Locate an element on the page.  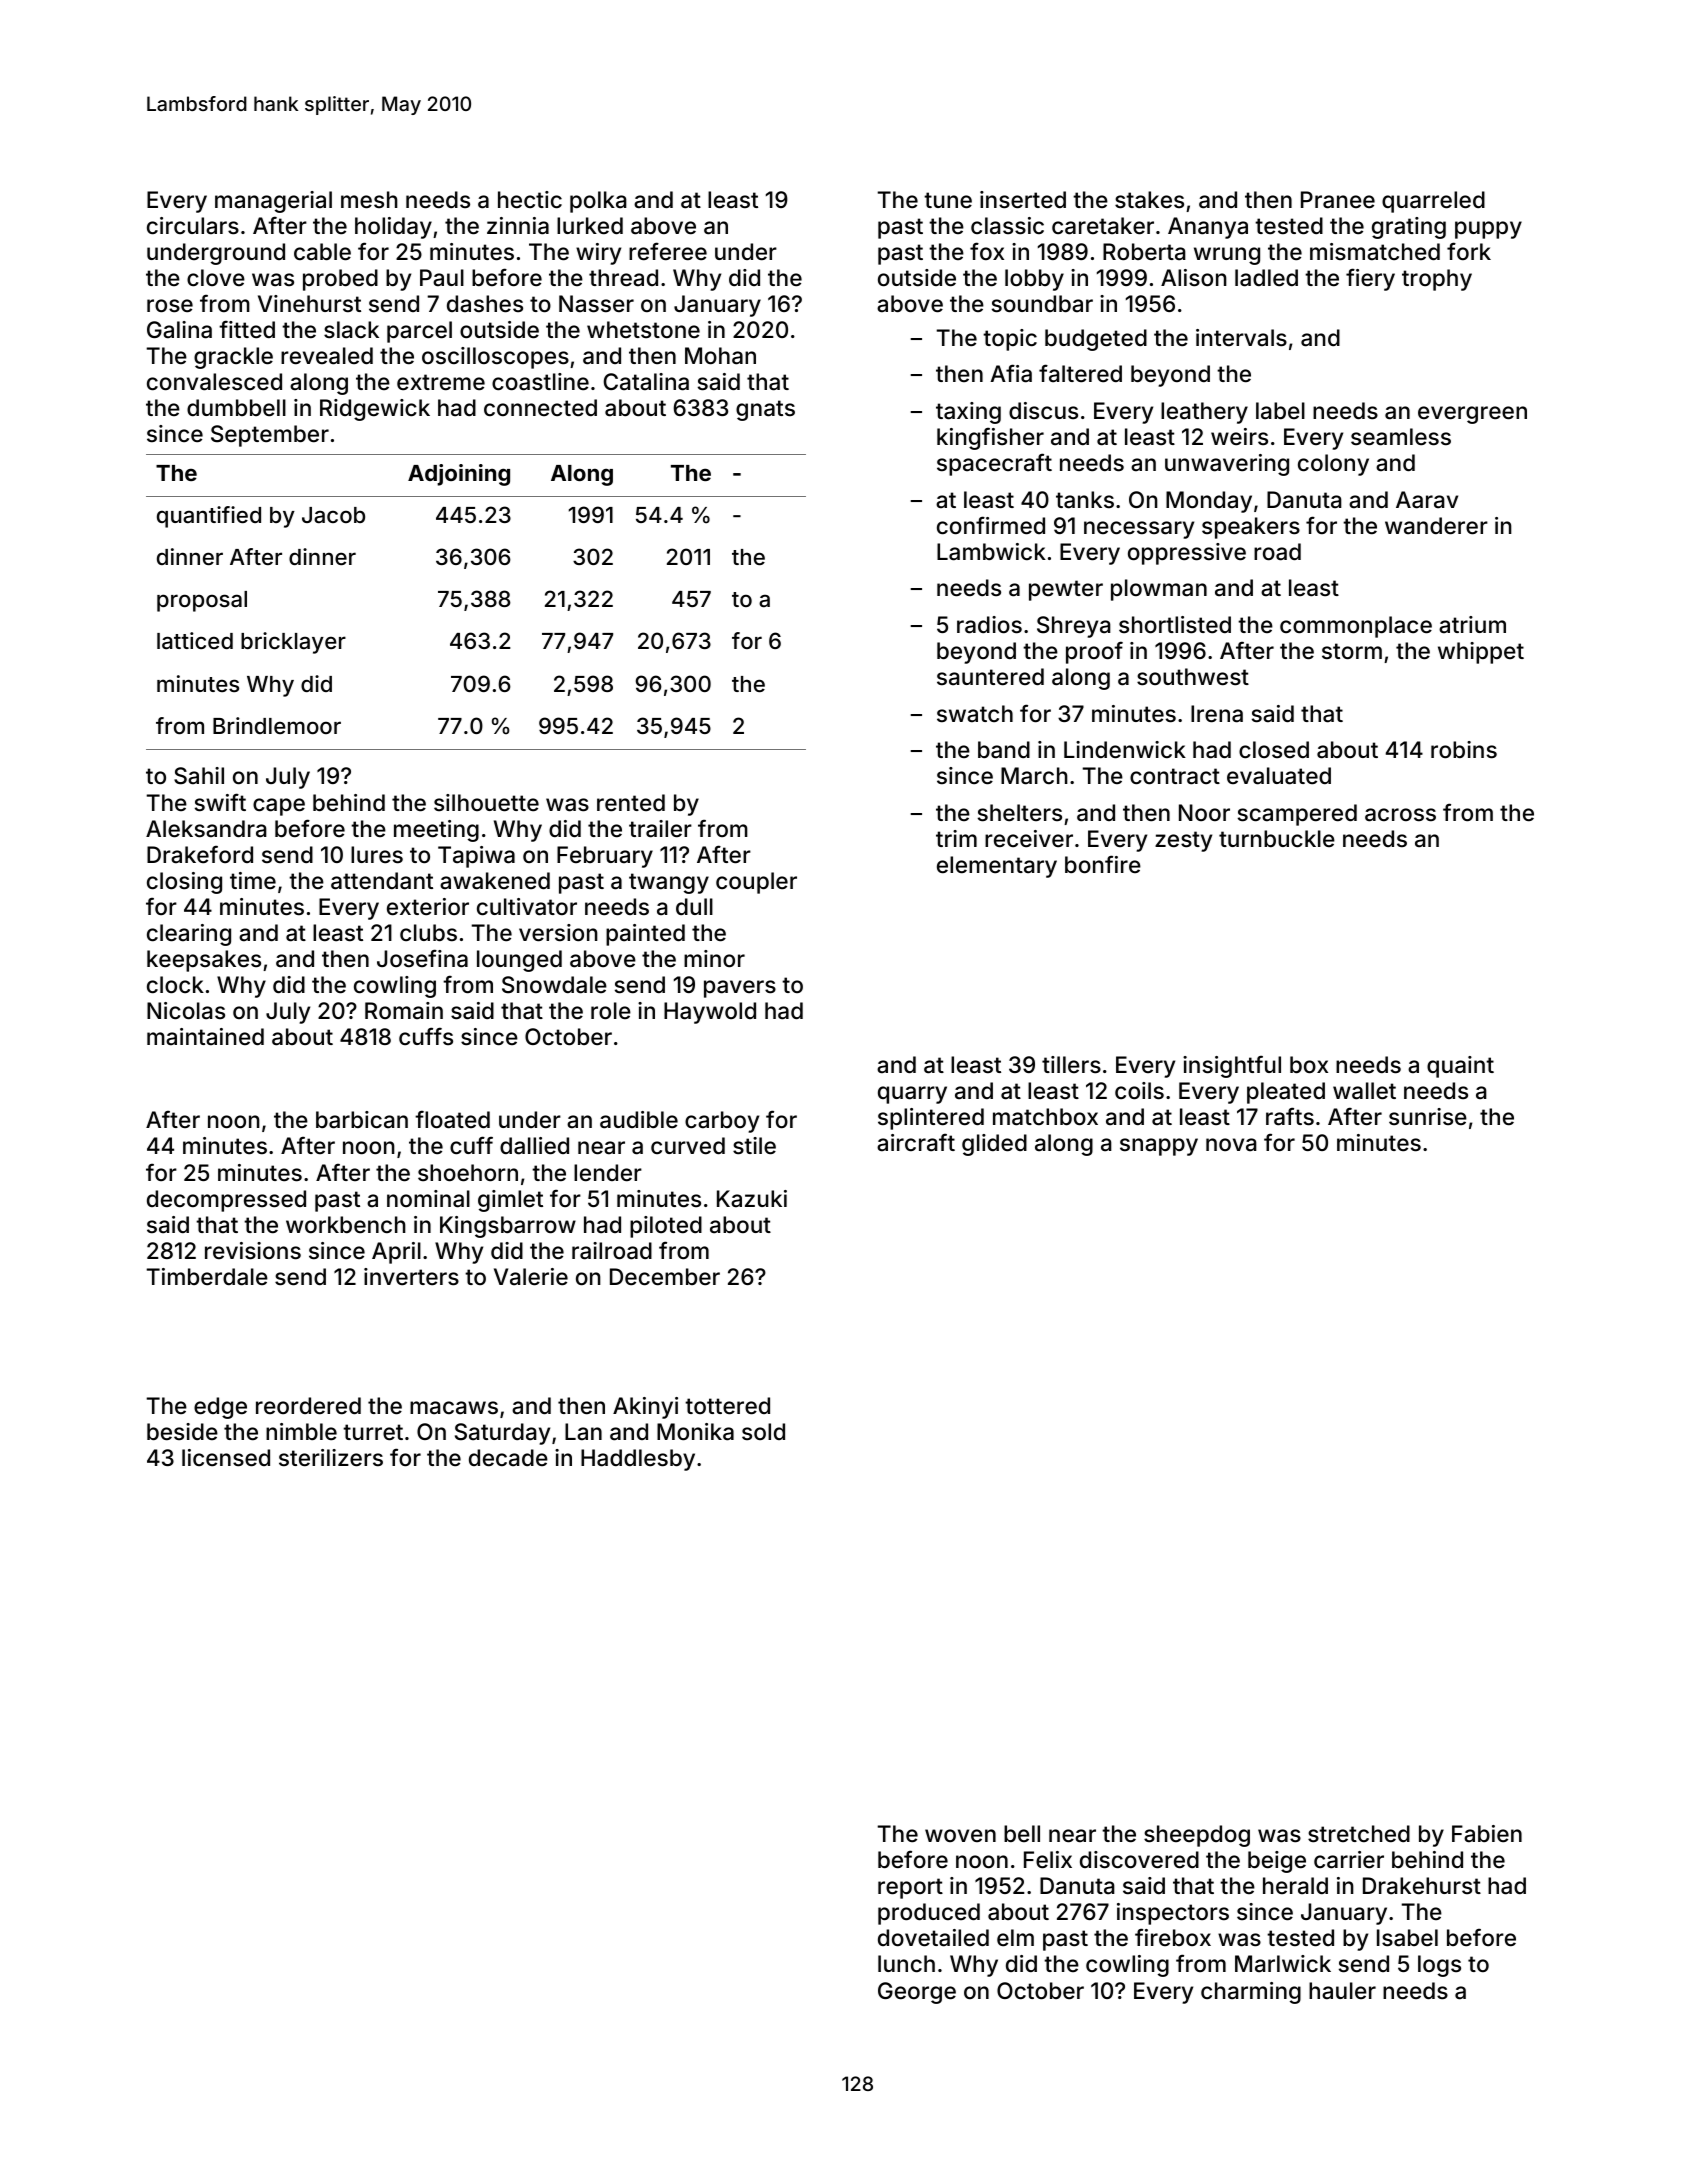
radios is located at coordinates (989, 625).
